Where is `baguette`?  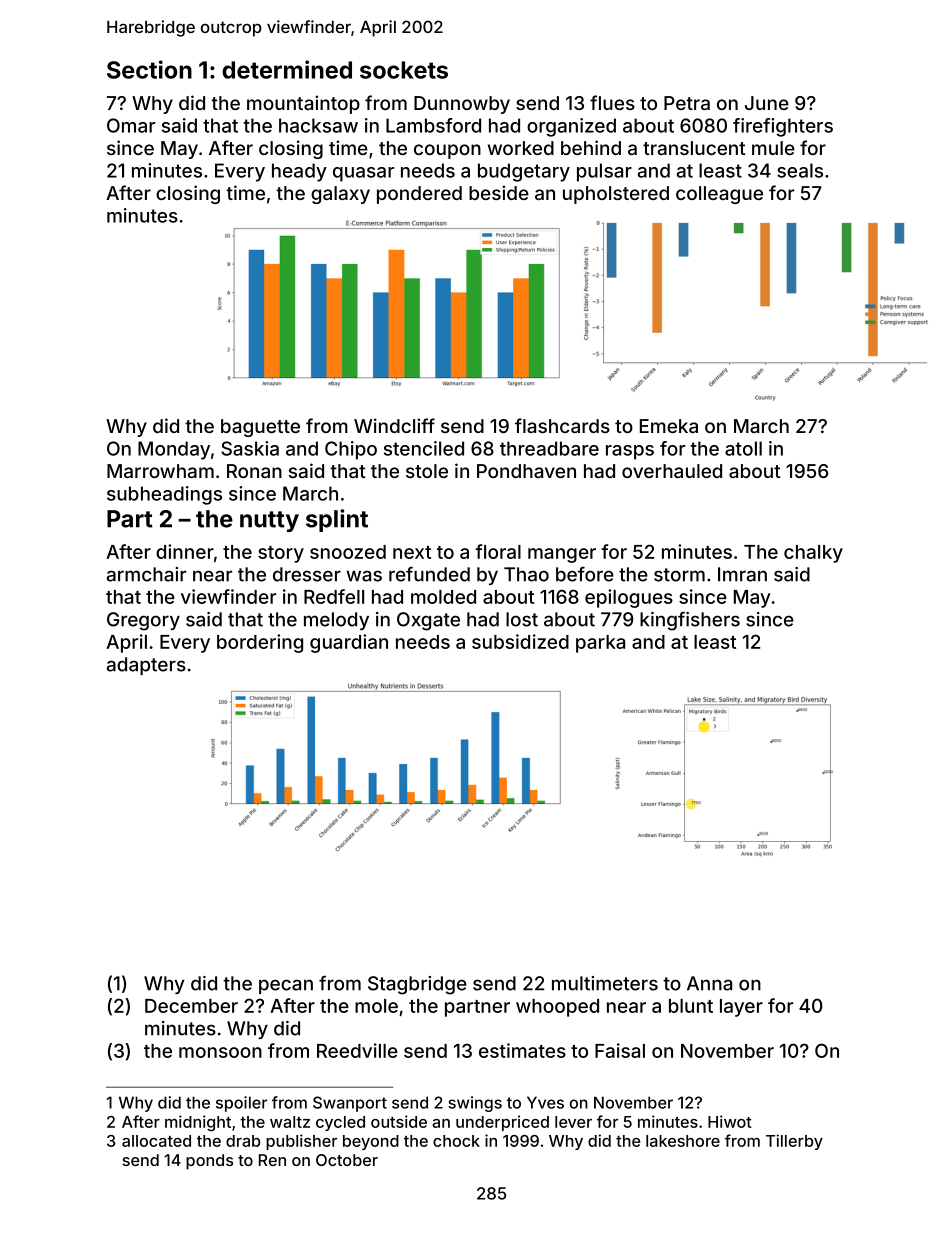 baguette is located at coordinates (260, 428).
